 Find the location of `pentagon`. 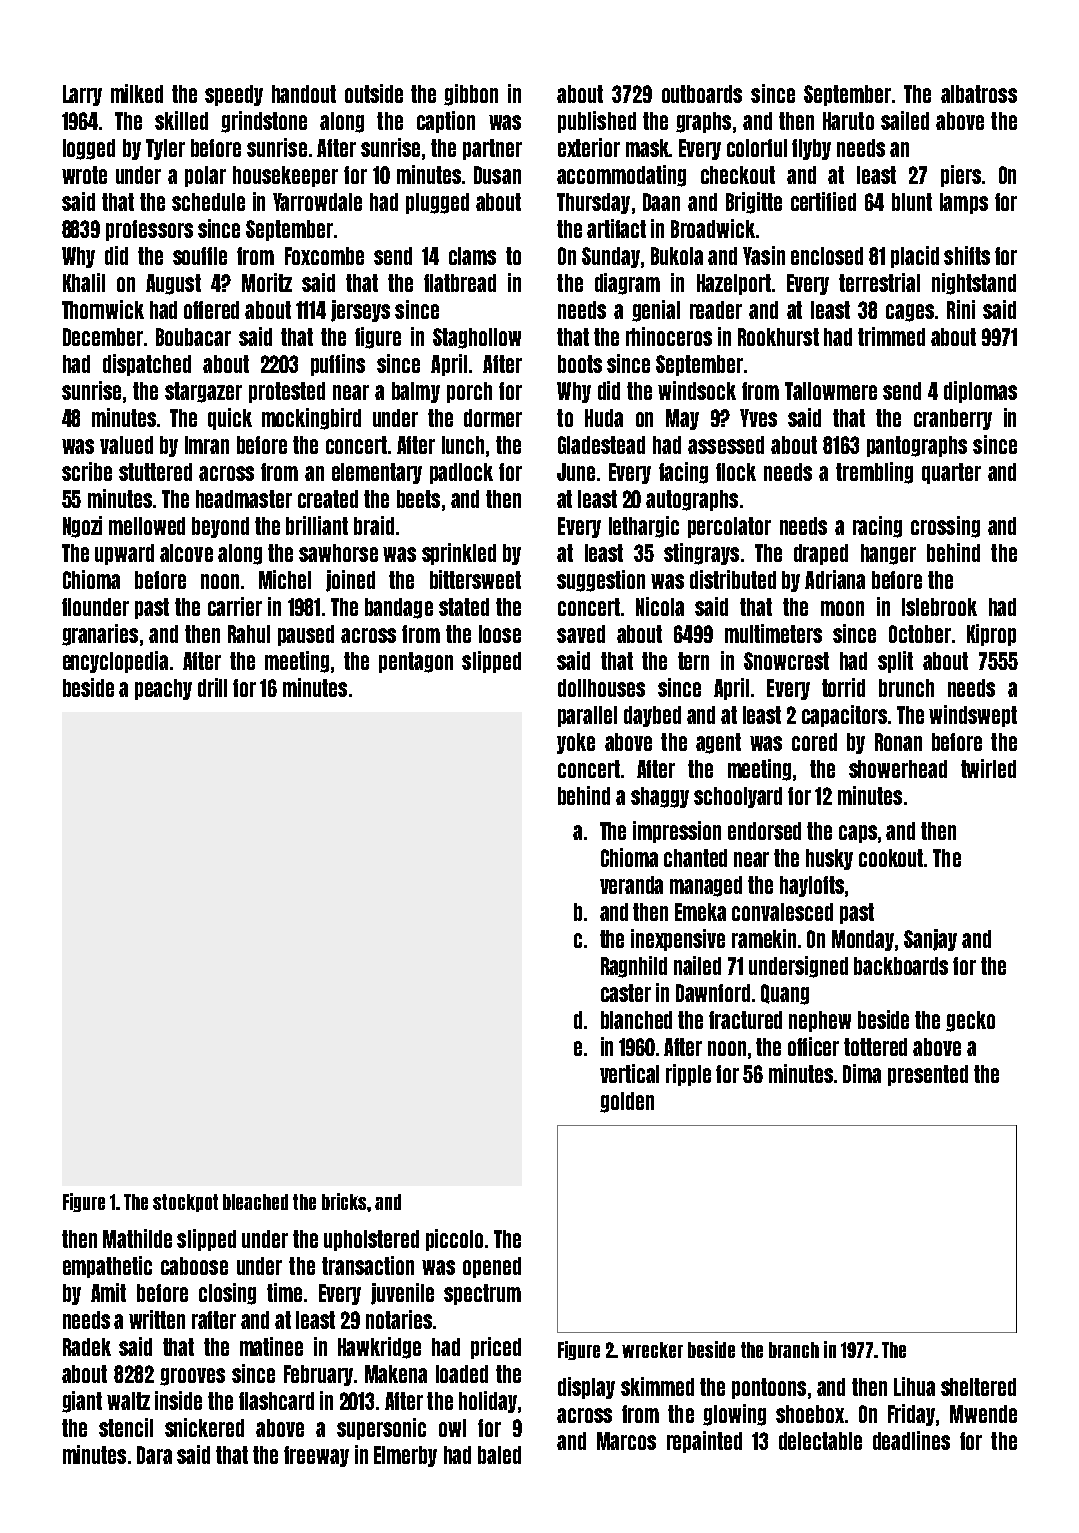

pentagon is located at coordinates (416, 662).
